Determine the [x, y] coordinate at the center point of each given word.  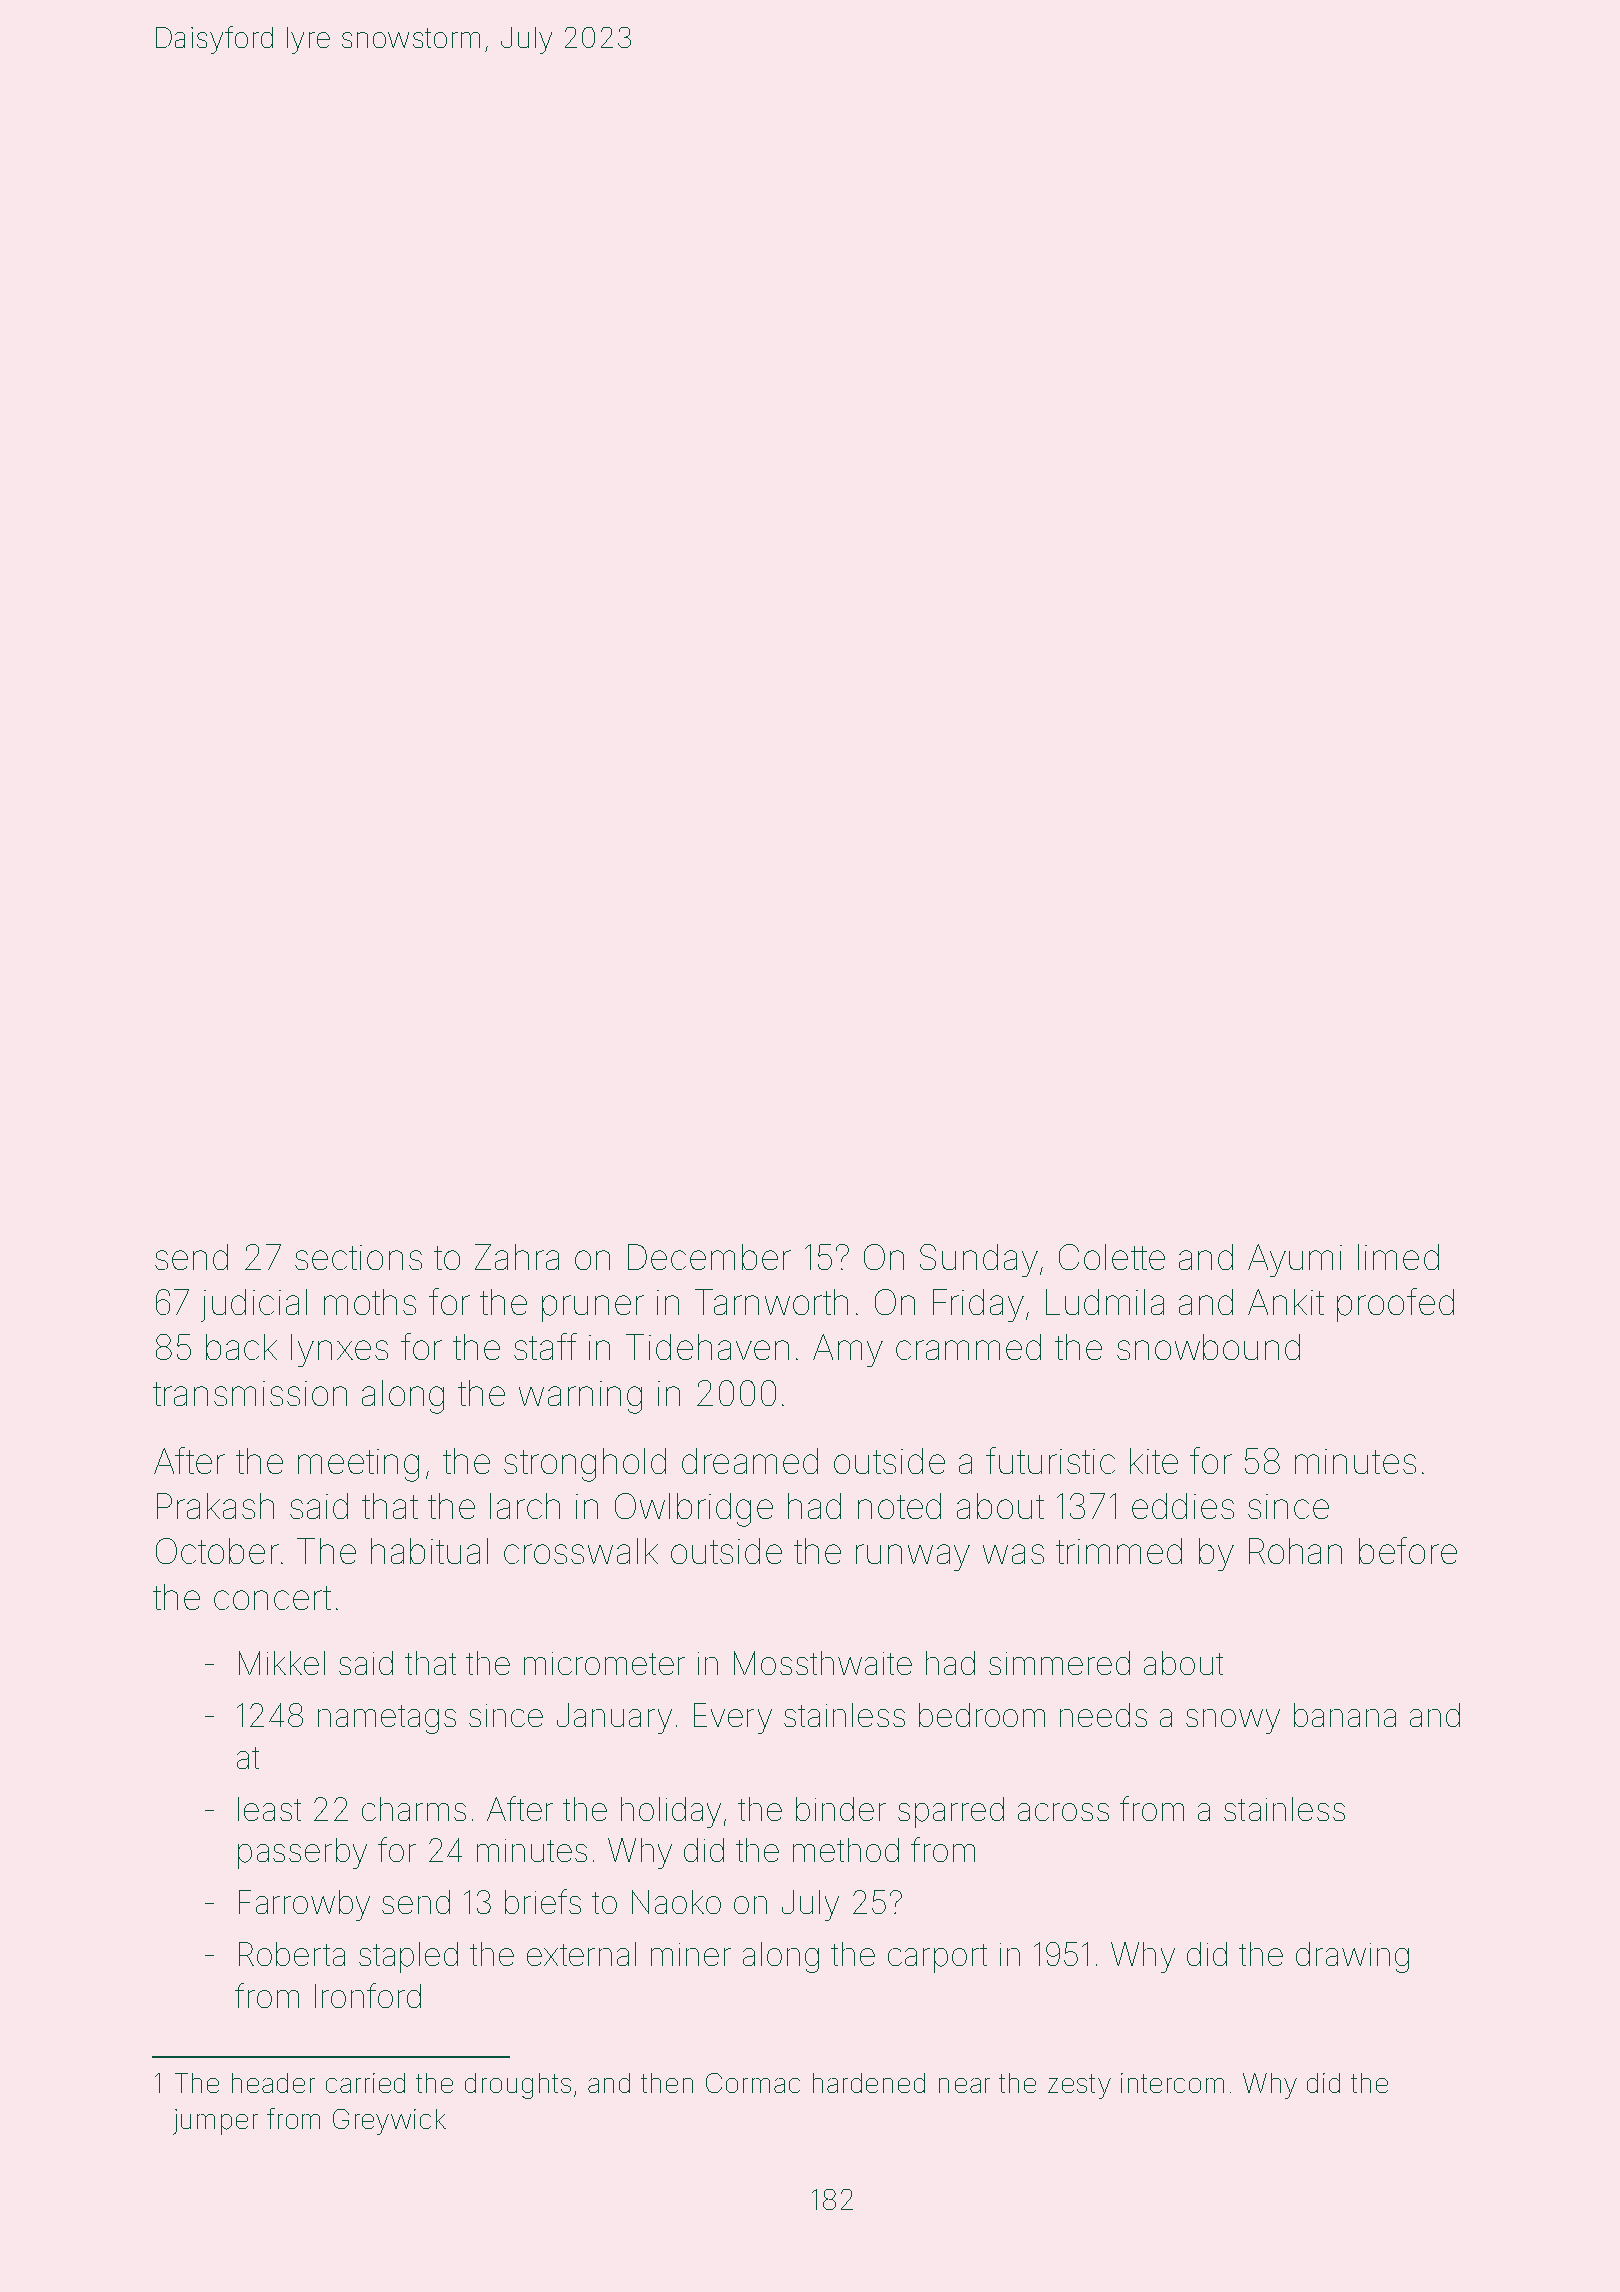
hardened [869, 2083]
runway [913, 1557]
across [1063, 1812]
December [709, 1257]
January [614, 1718]
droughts [518, 2086]
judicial [254, 1305]
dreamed [750, 1461]
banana [1345, 1715]
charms [414, 1809]
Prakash [215, 1506]
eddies [1183, 1506]
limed [1398, 1257]
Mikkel [282, 1663]
